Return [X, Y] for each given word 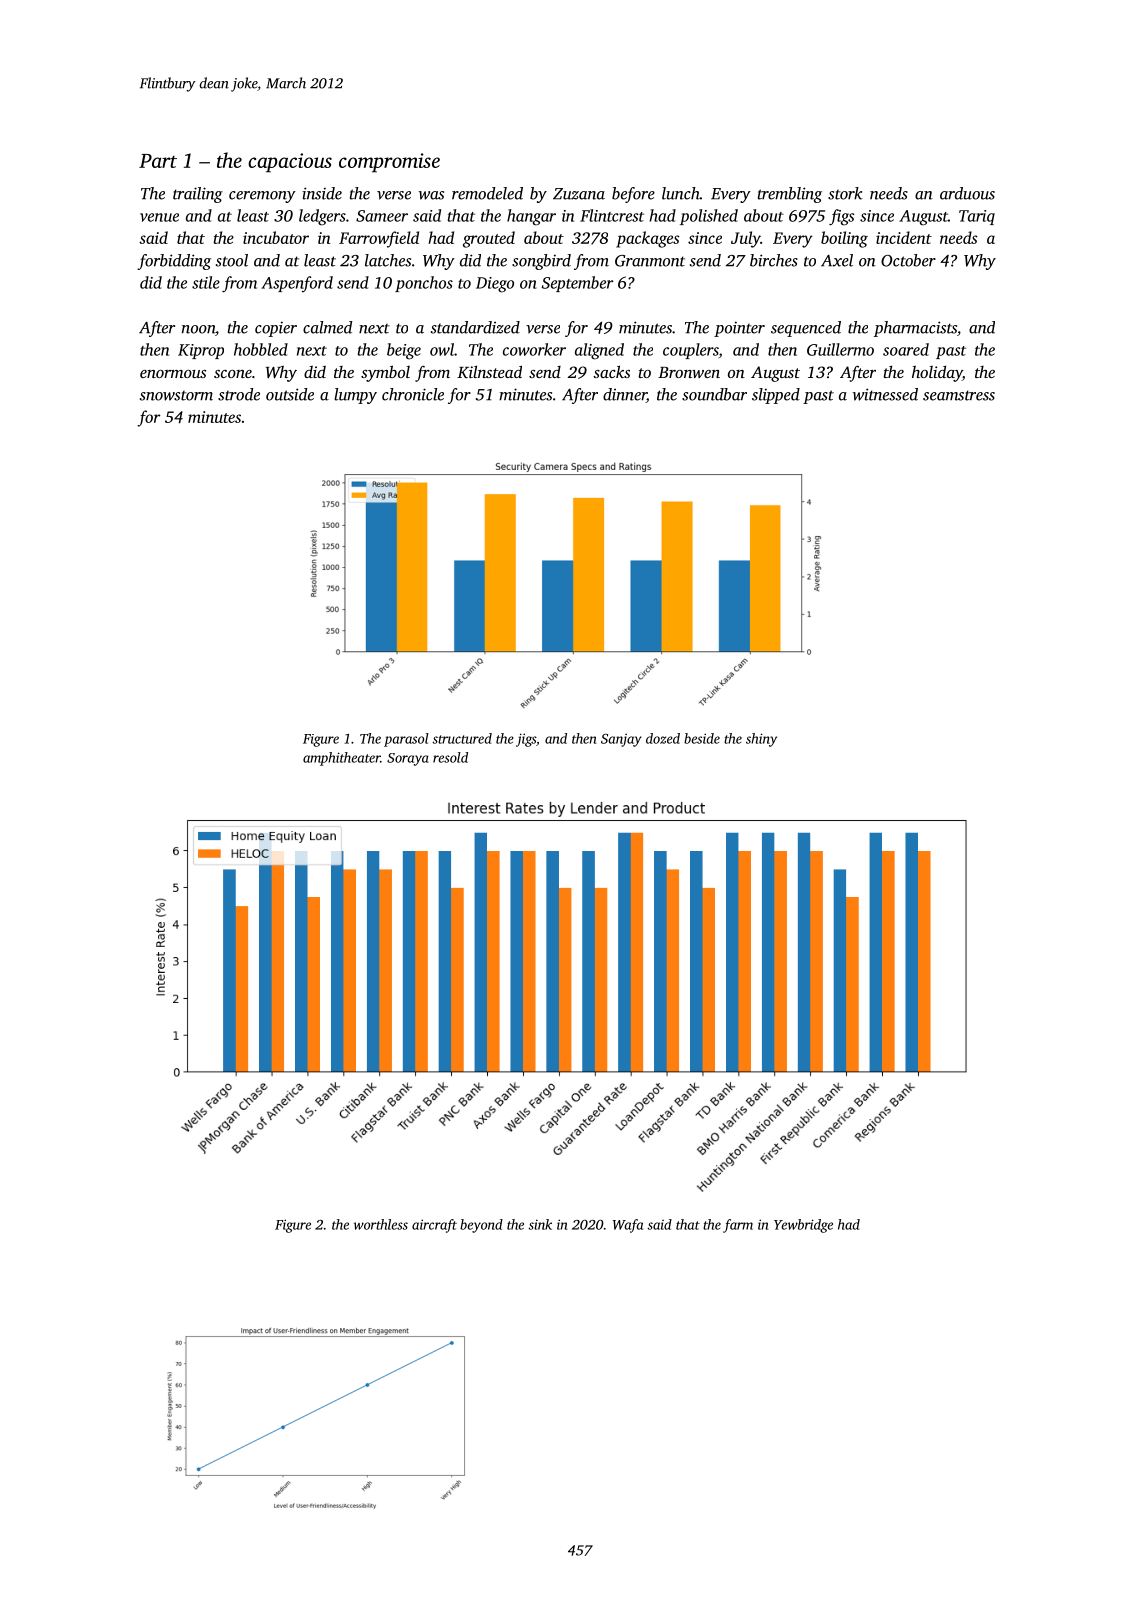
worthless [381, 1224]
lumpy [355, 396]
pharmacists [915, 329]
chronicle [413, 394]
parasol [406, 740]
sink [540, 1224]
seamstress [959, 395]
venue [159, 217]
